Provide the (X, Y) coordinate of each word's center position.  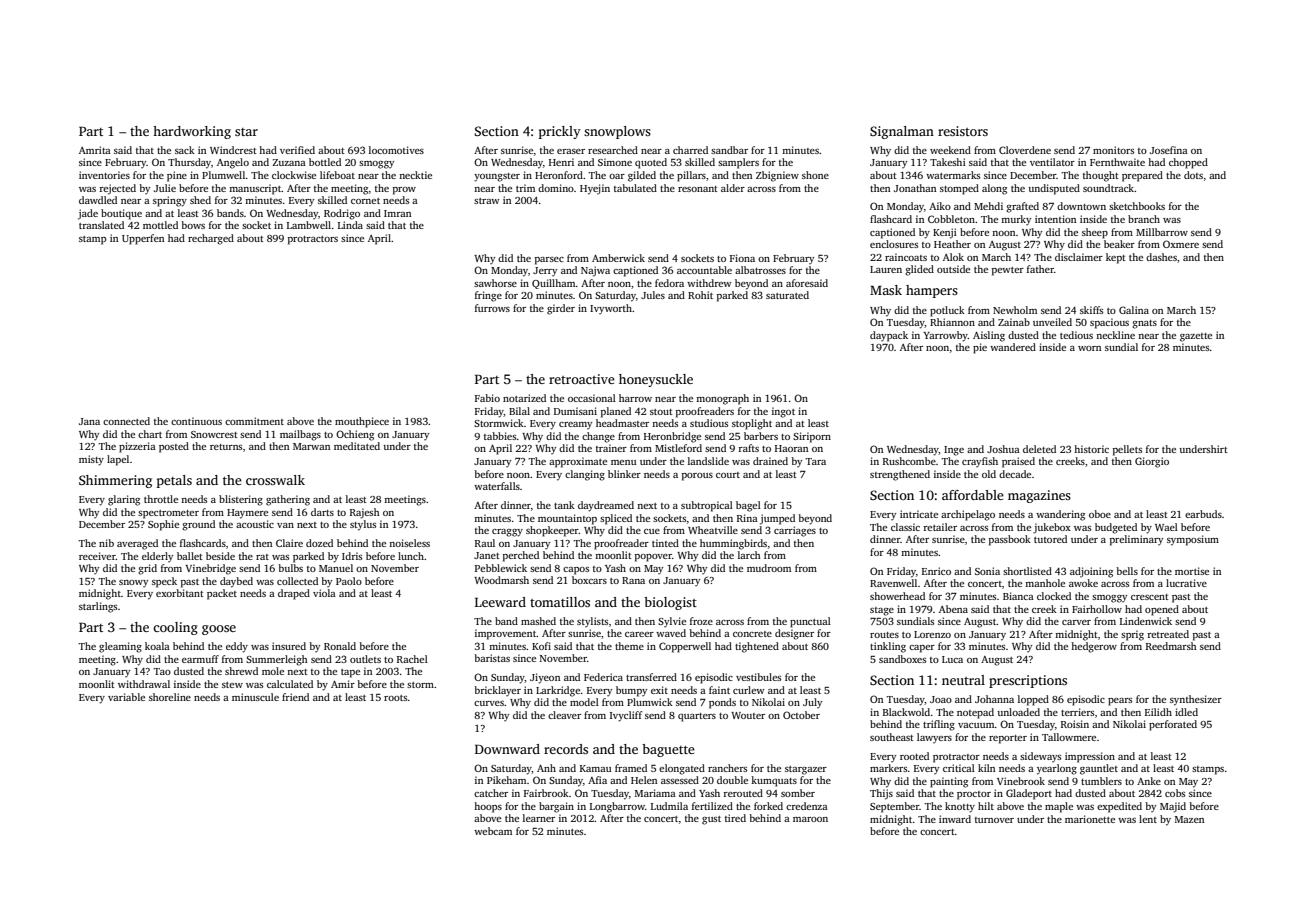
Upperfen (143, 239)
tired (735, 818)
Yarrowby (945, 336)
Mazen (1189, 819)
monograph (722, 399)
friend (295, 697)
